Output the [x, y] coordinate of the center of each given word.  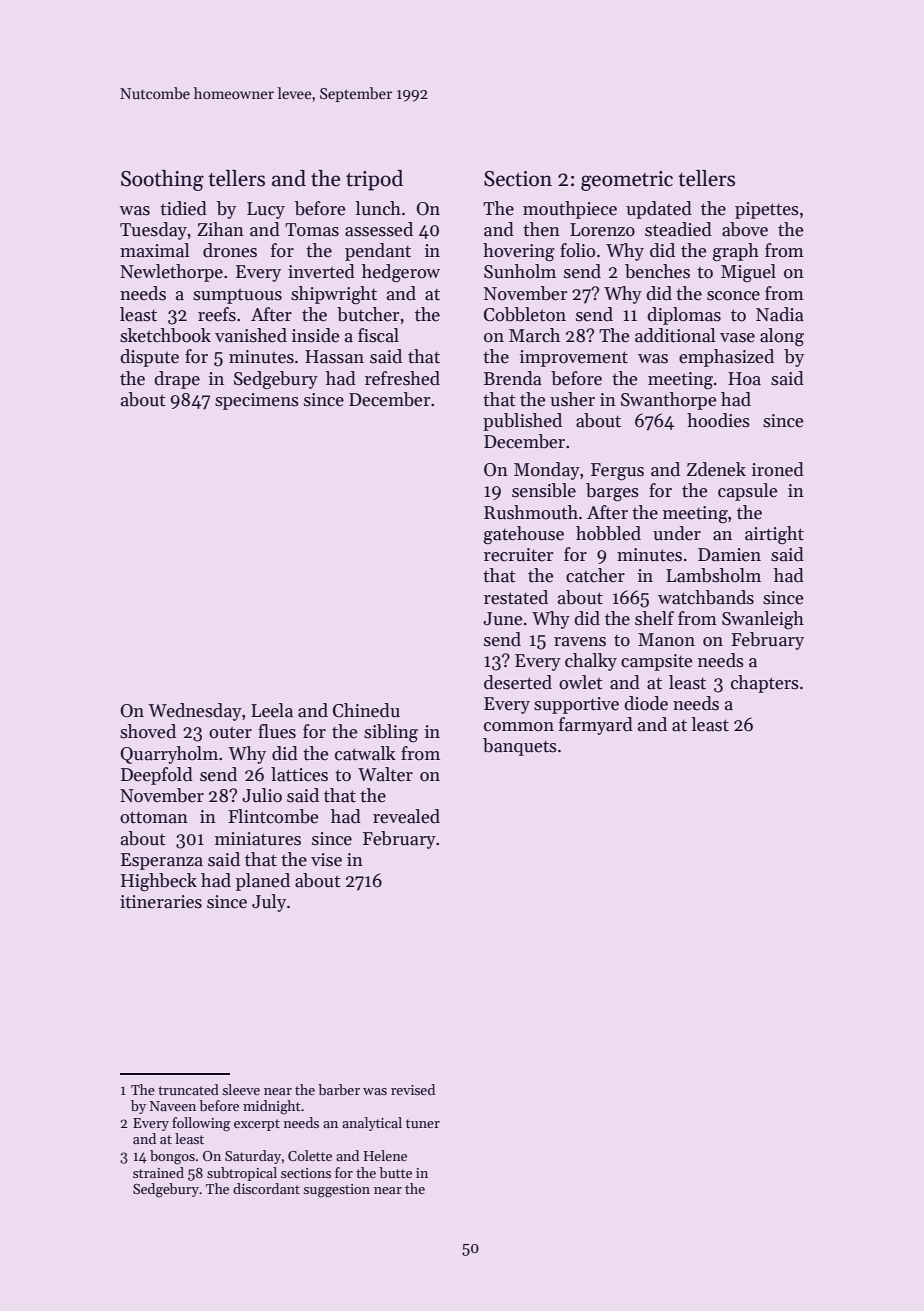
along [782, 337]
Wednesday [195, 712]
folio [577, 250]
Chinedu [366, 710]
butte [395, 1172]
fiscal [378, 335]
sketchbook [165, 335]
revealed [406, 816]
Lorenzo [602, 230]
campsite [656, 662]
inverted [321, 271]
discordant [266, 1188]
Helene [385, 1155]
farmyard [596, 726]
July [269, 903]
